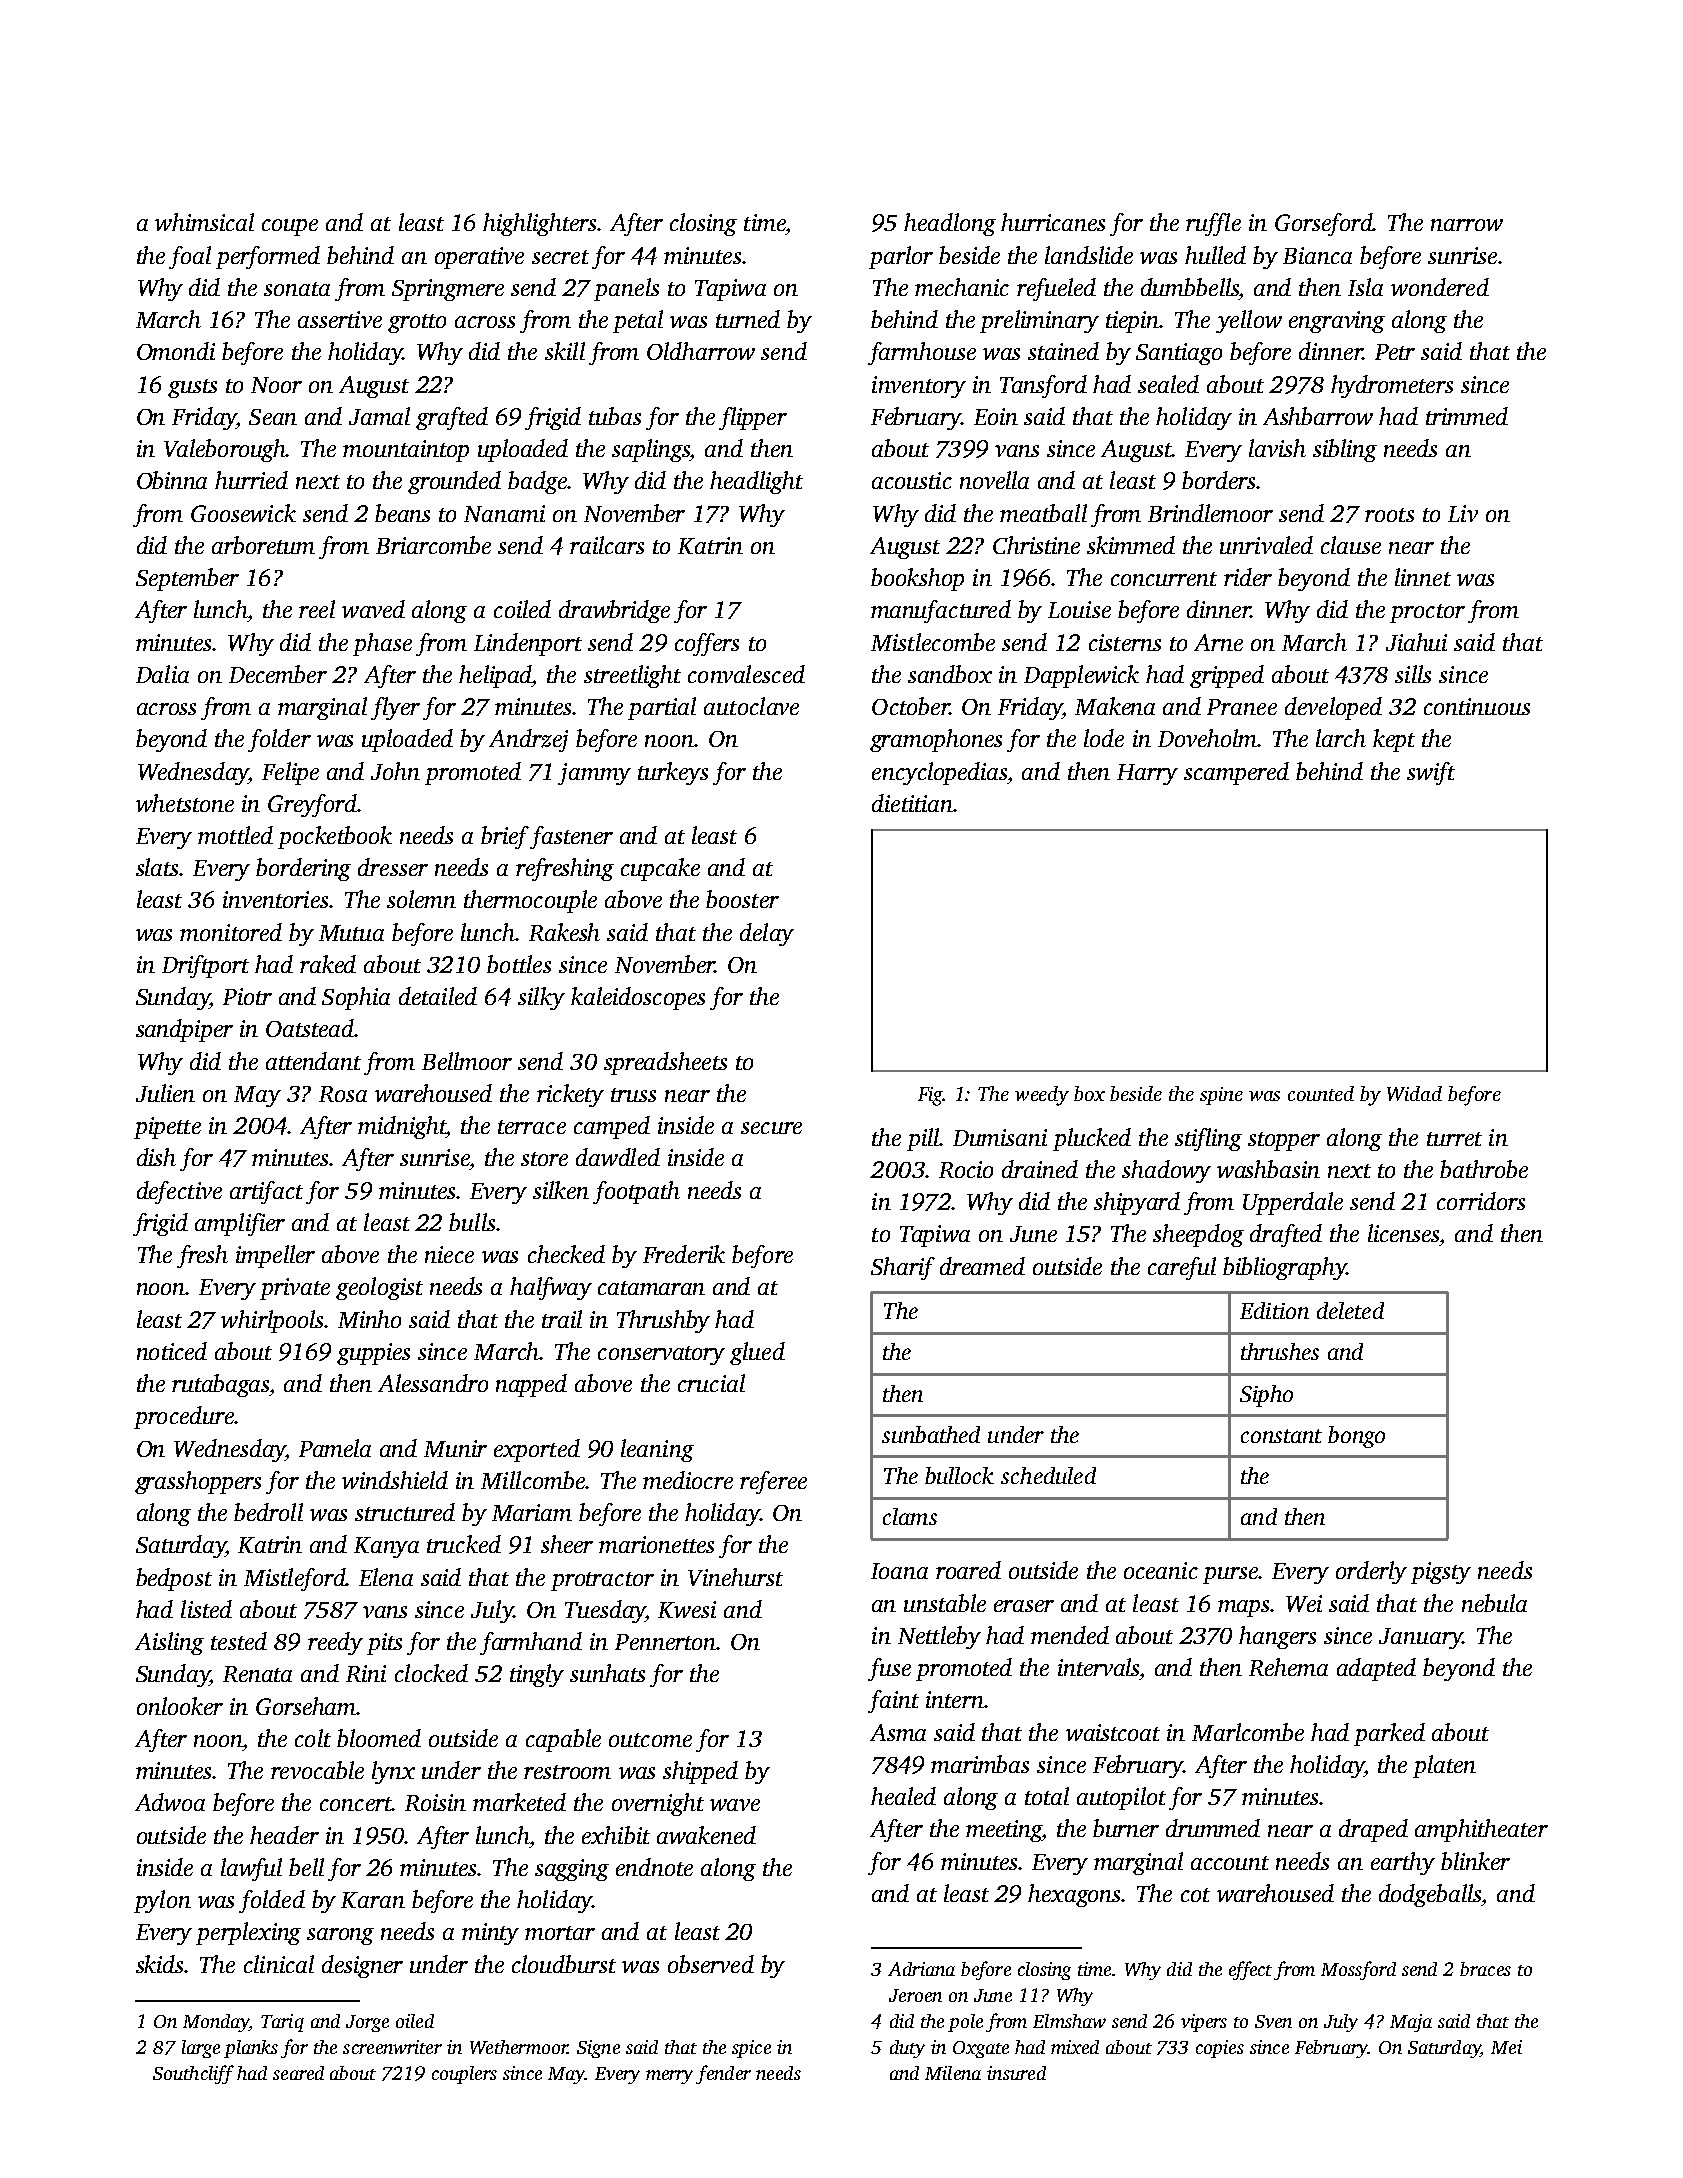  What do you see at coordinates (340, 1936) in the screenshot?
I see `sarong` at bounding box center [340, 1936].
